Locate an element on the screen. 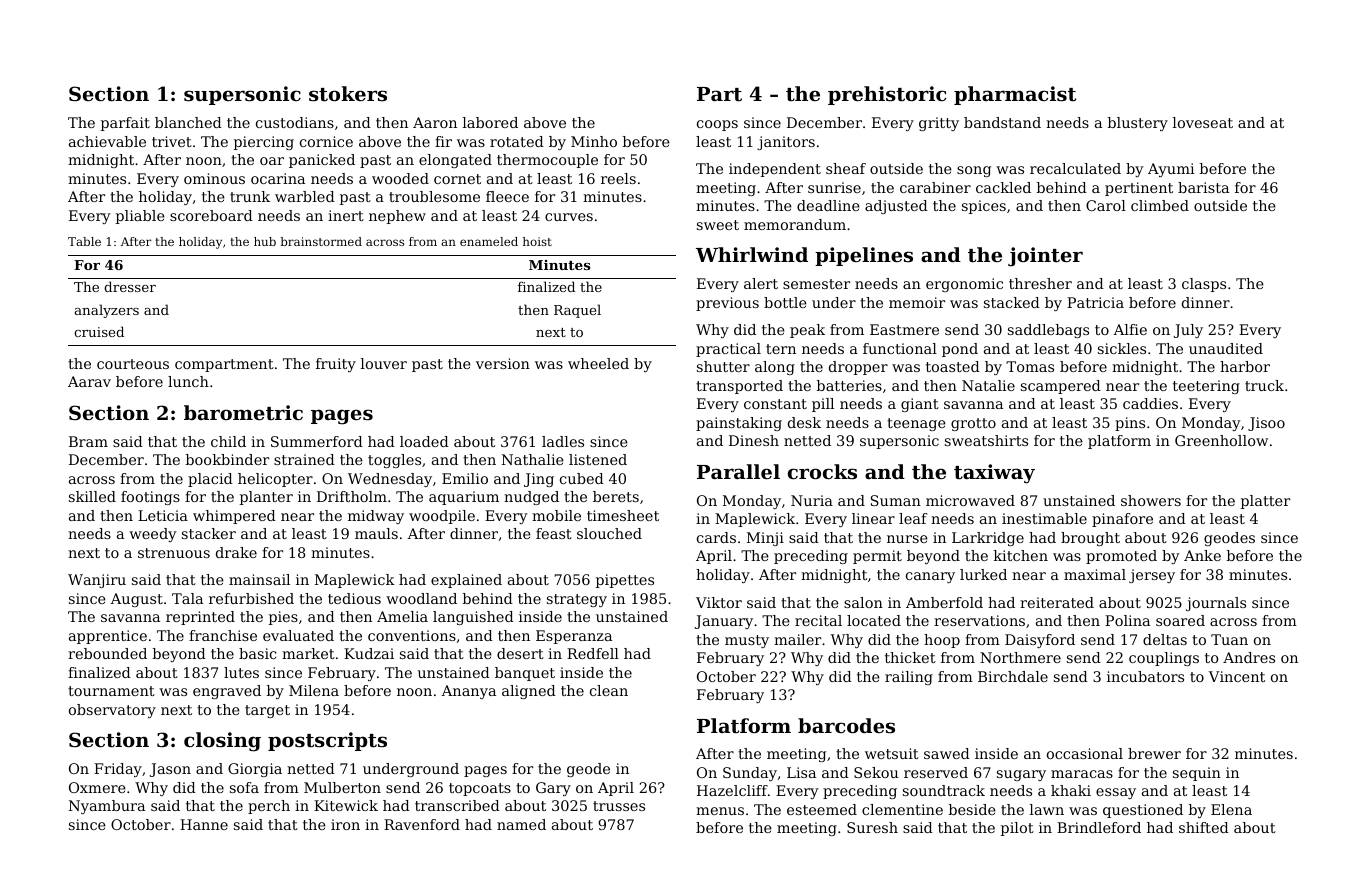  Nyambura is located at coordinates (107, 807).
